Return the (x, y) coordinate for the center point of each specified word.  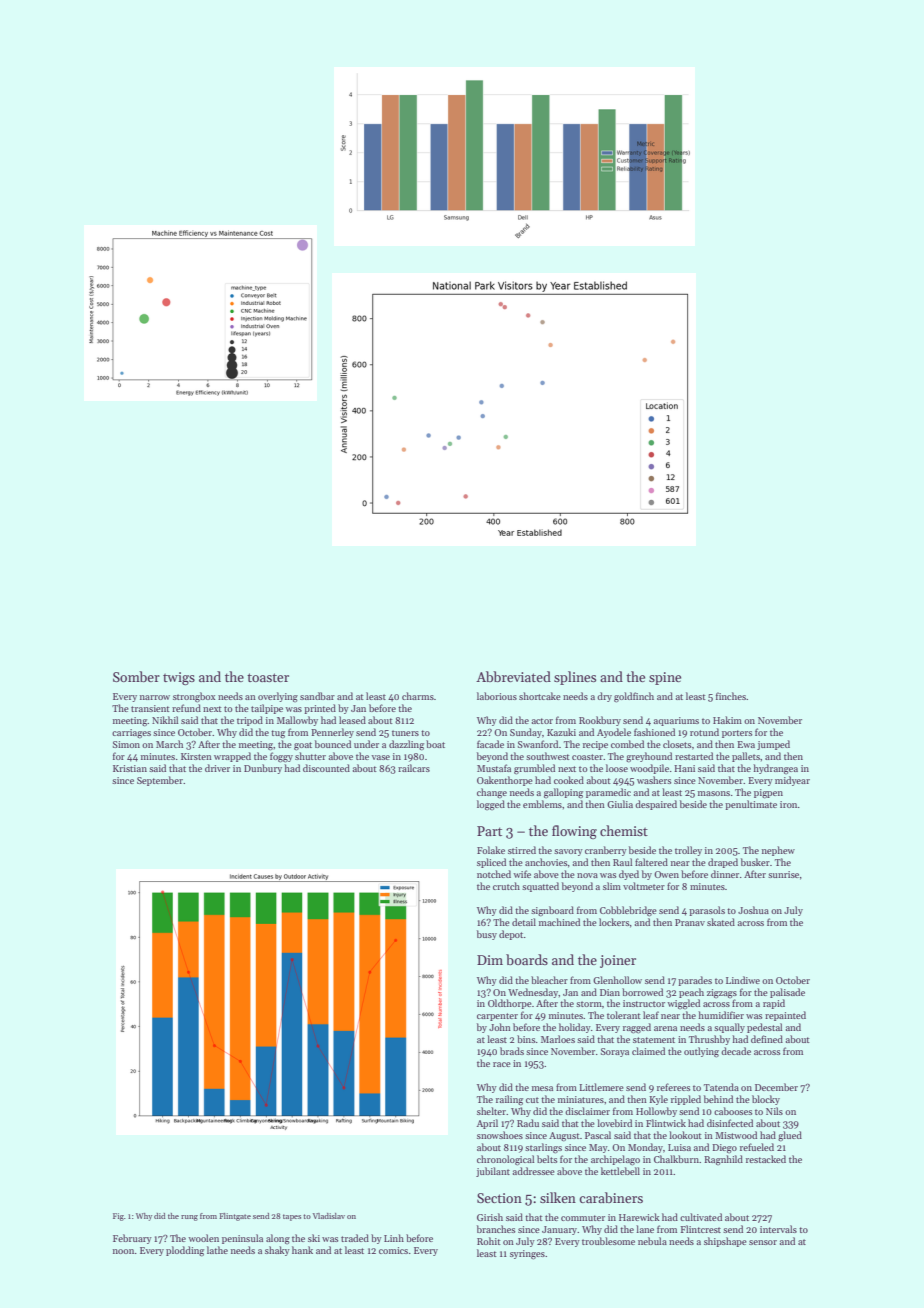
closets (677, 744)
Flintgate (235, 1217)
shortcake (540, 696)
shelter (491, 1111)
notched (494, 874)
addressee (534, 1171)
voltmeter (644, 886)
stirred (522, 850)
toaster (268, 677)
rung (189, 1218)
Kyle (658, 1100)
